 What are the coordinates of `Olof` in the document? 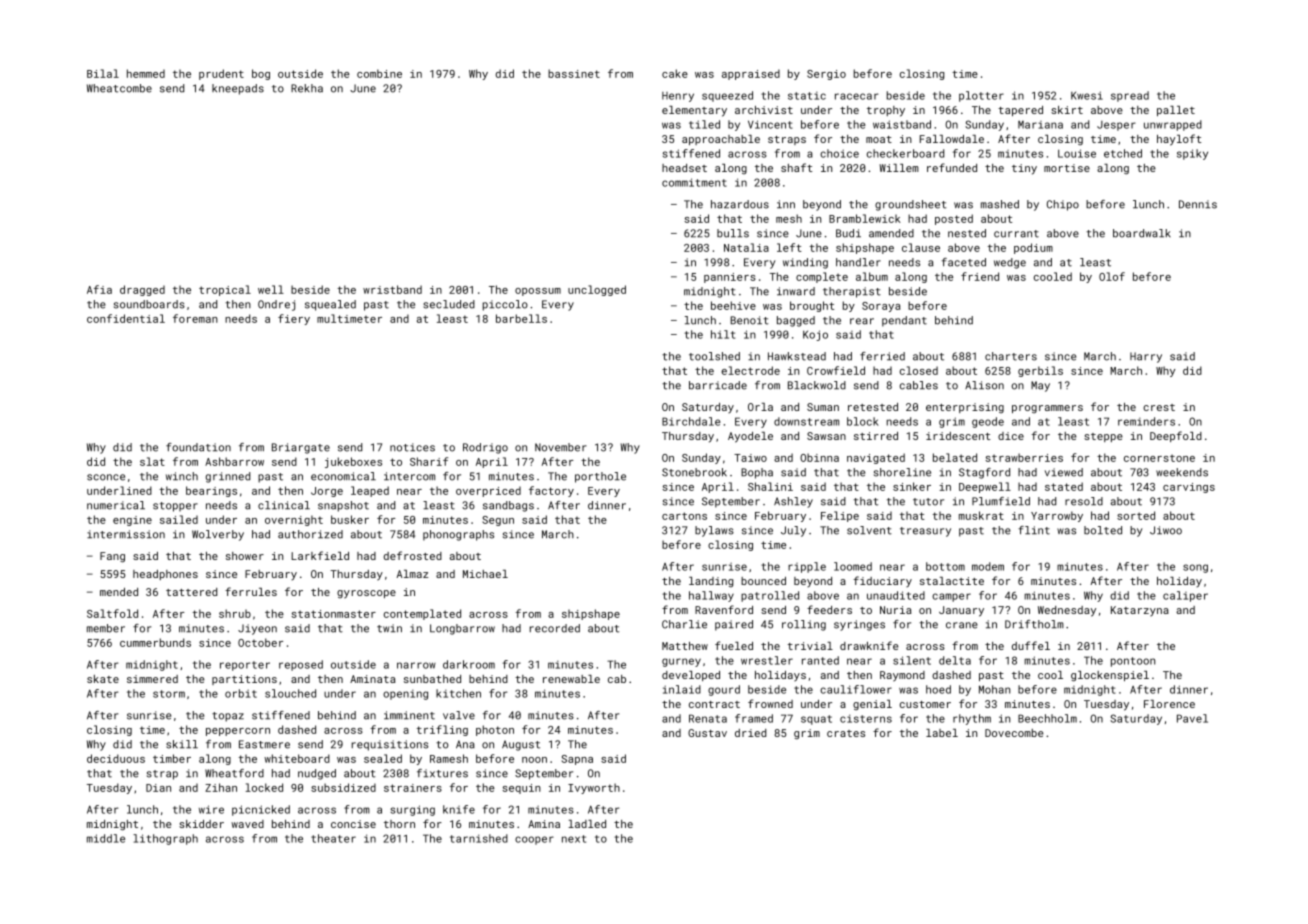 It's located at (1112, 276).
